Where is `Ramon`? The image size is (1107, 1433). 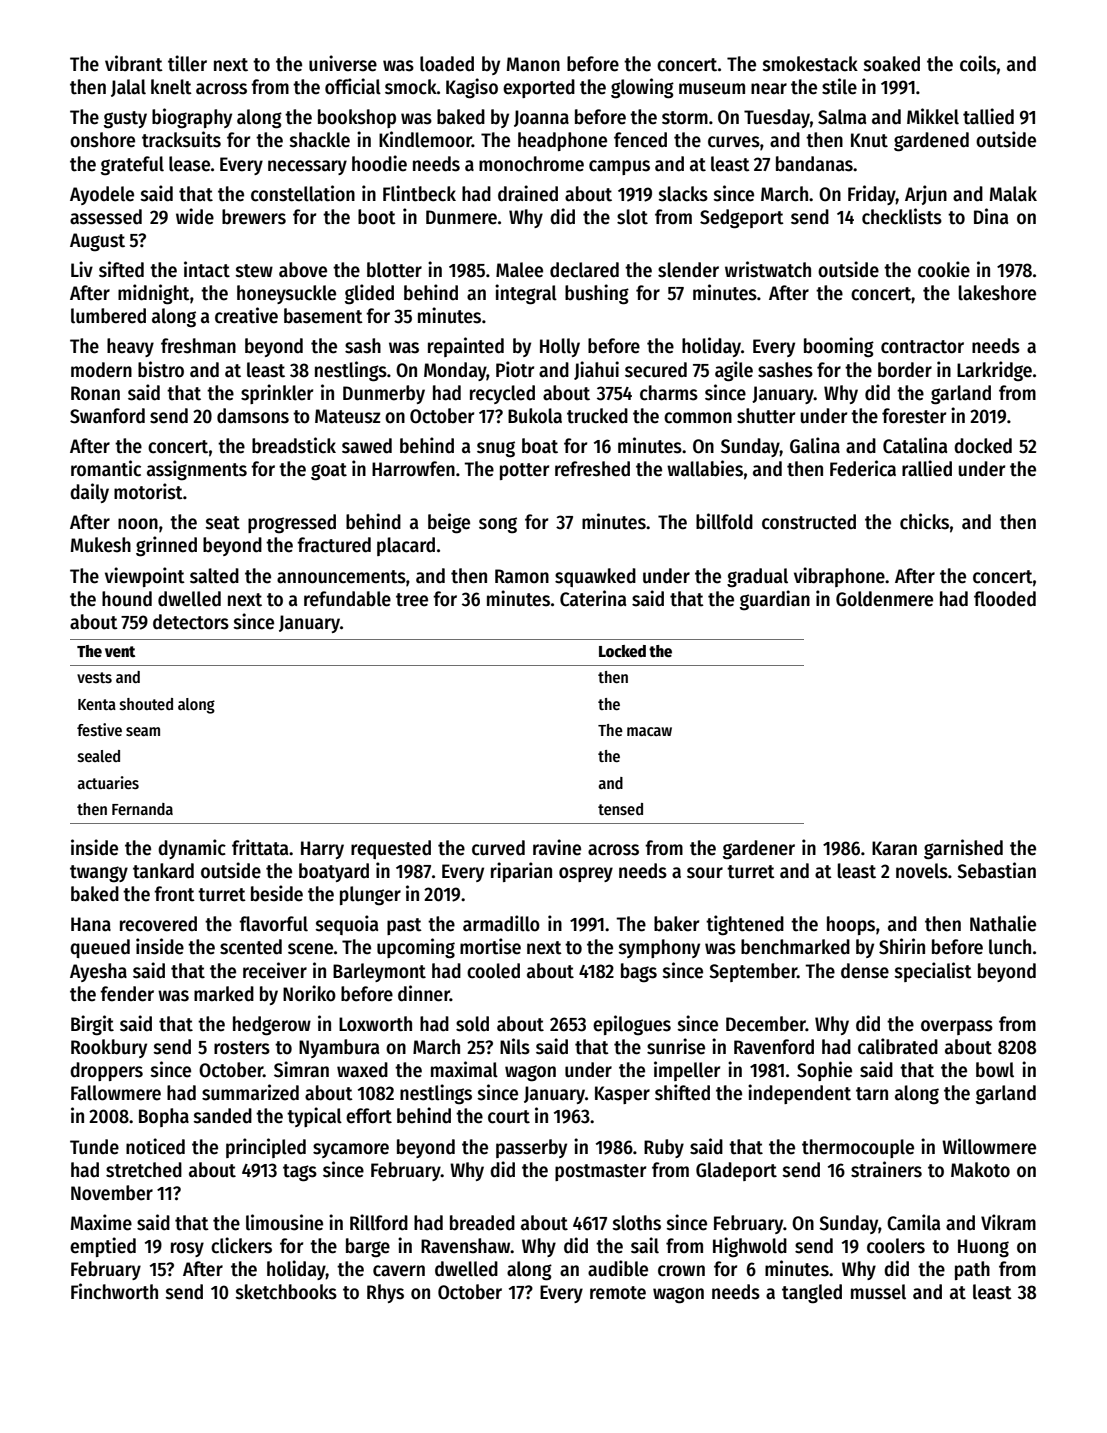 Ramon is located at coordinates (522, 576).
